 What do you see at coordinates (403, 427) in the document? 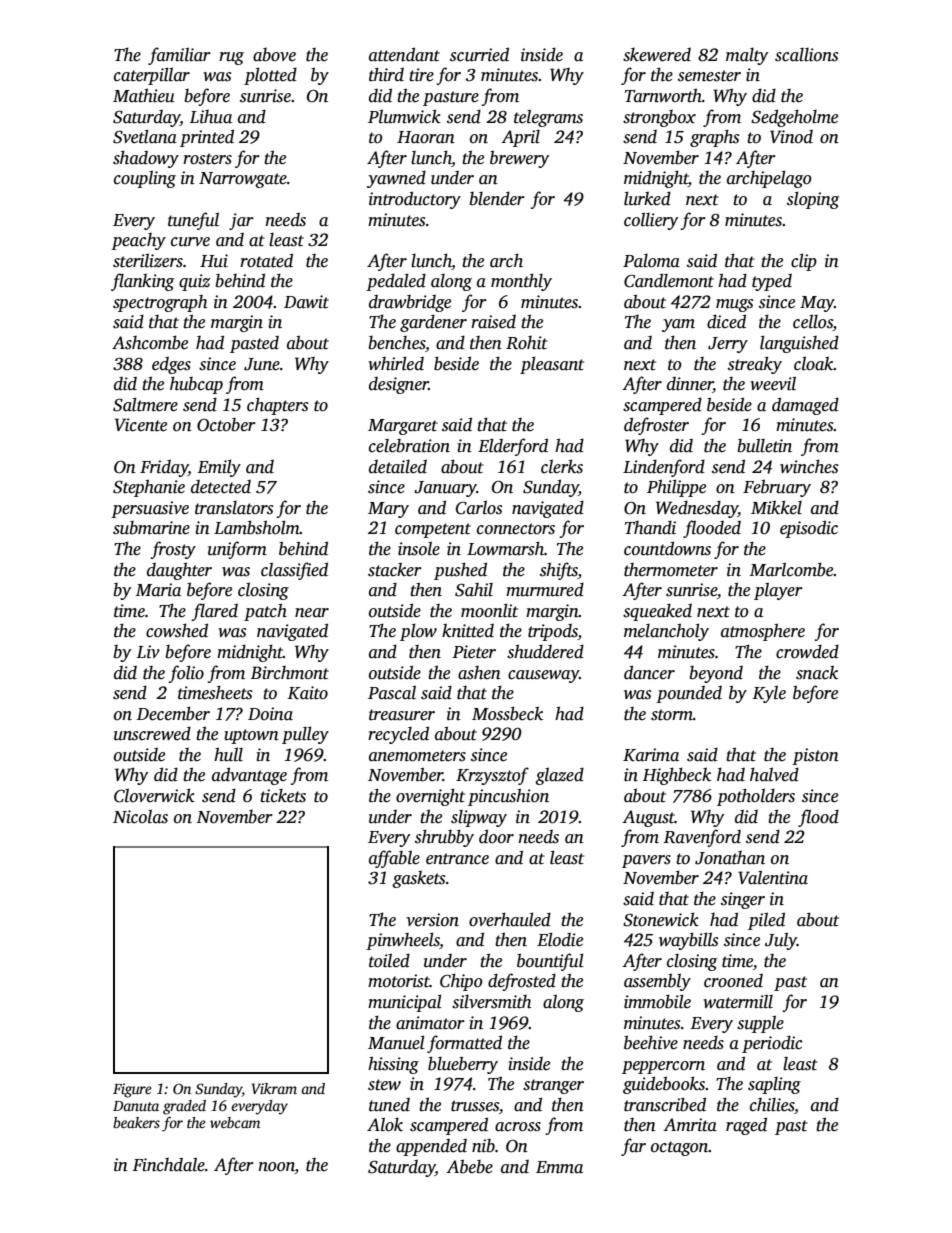
I see `Margaret` at bounding box center [403, 427].
